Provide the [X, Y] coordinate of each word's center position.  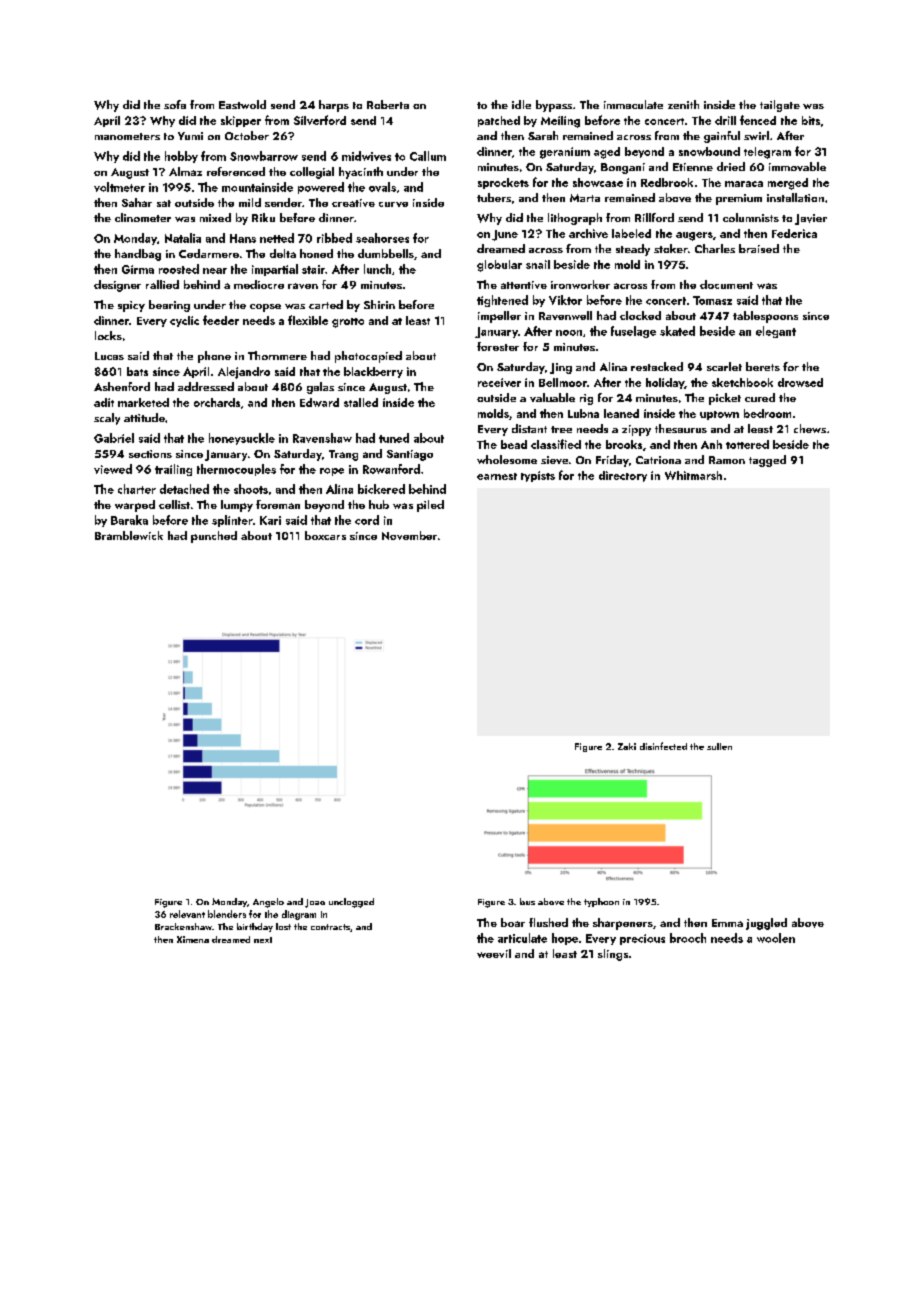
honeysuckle [242, 439]
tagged [767, 461]
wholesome [507, 459]
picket [725, 399]
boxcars [325, 535]
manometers [127, 136]
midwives [366, 156]
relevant [187, 914]
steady [633, 250]
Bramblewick [129, 535]
